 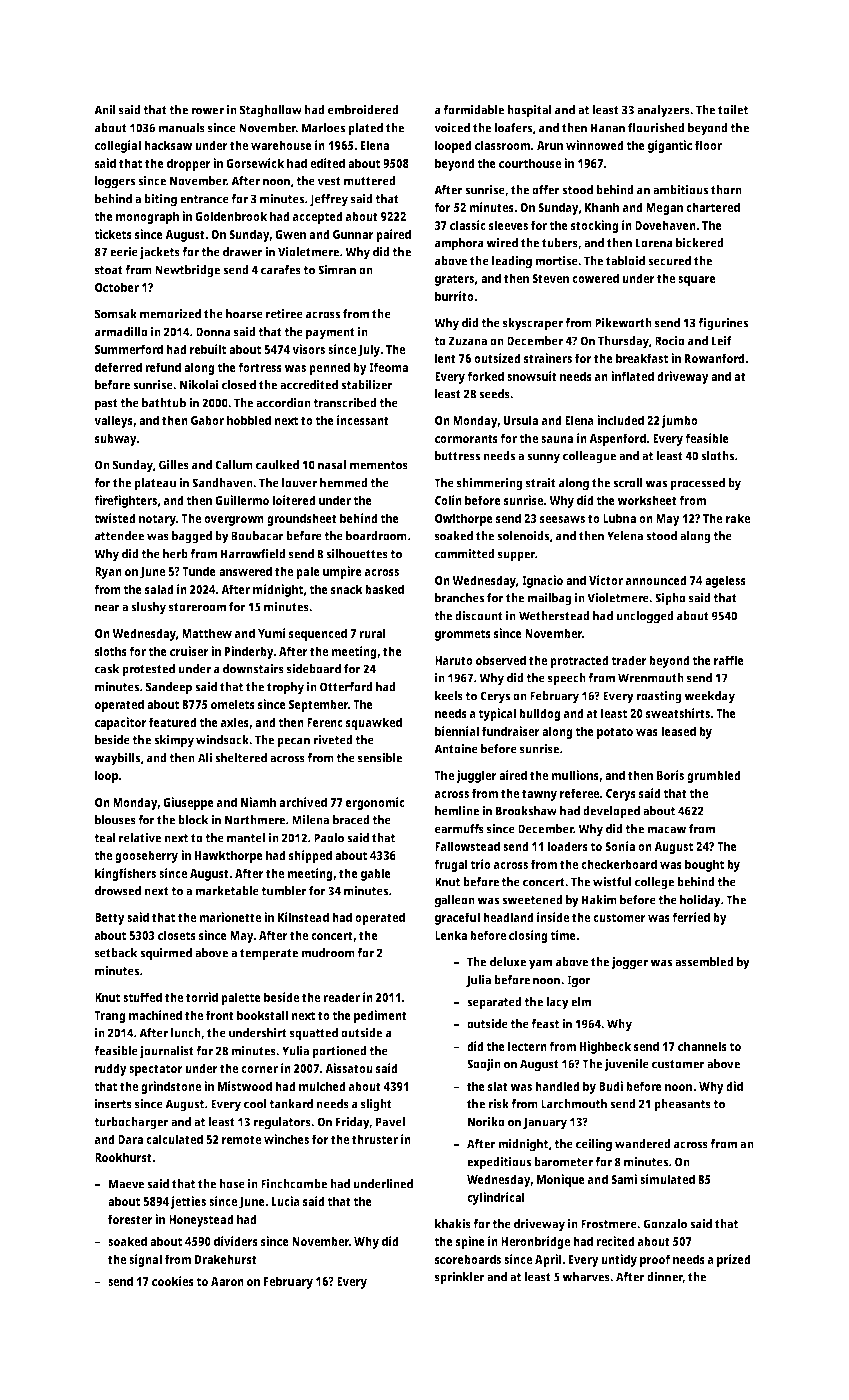 What do you see at coordinates (608, 128) in the screenshot?
I see `Hanan` at bounding box center [608, 128].
